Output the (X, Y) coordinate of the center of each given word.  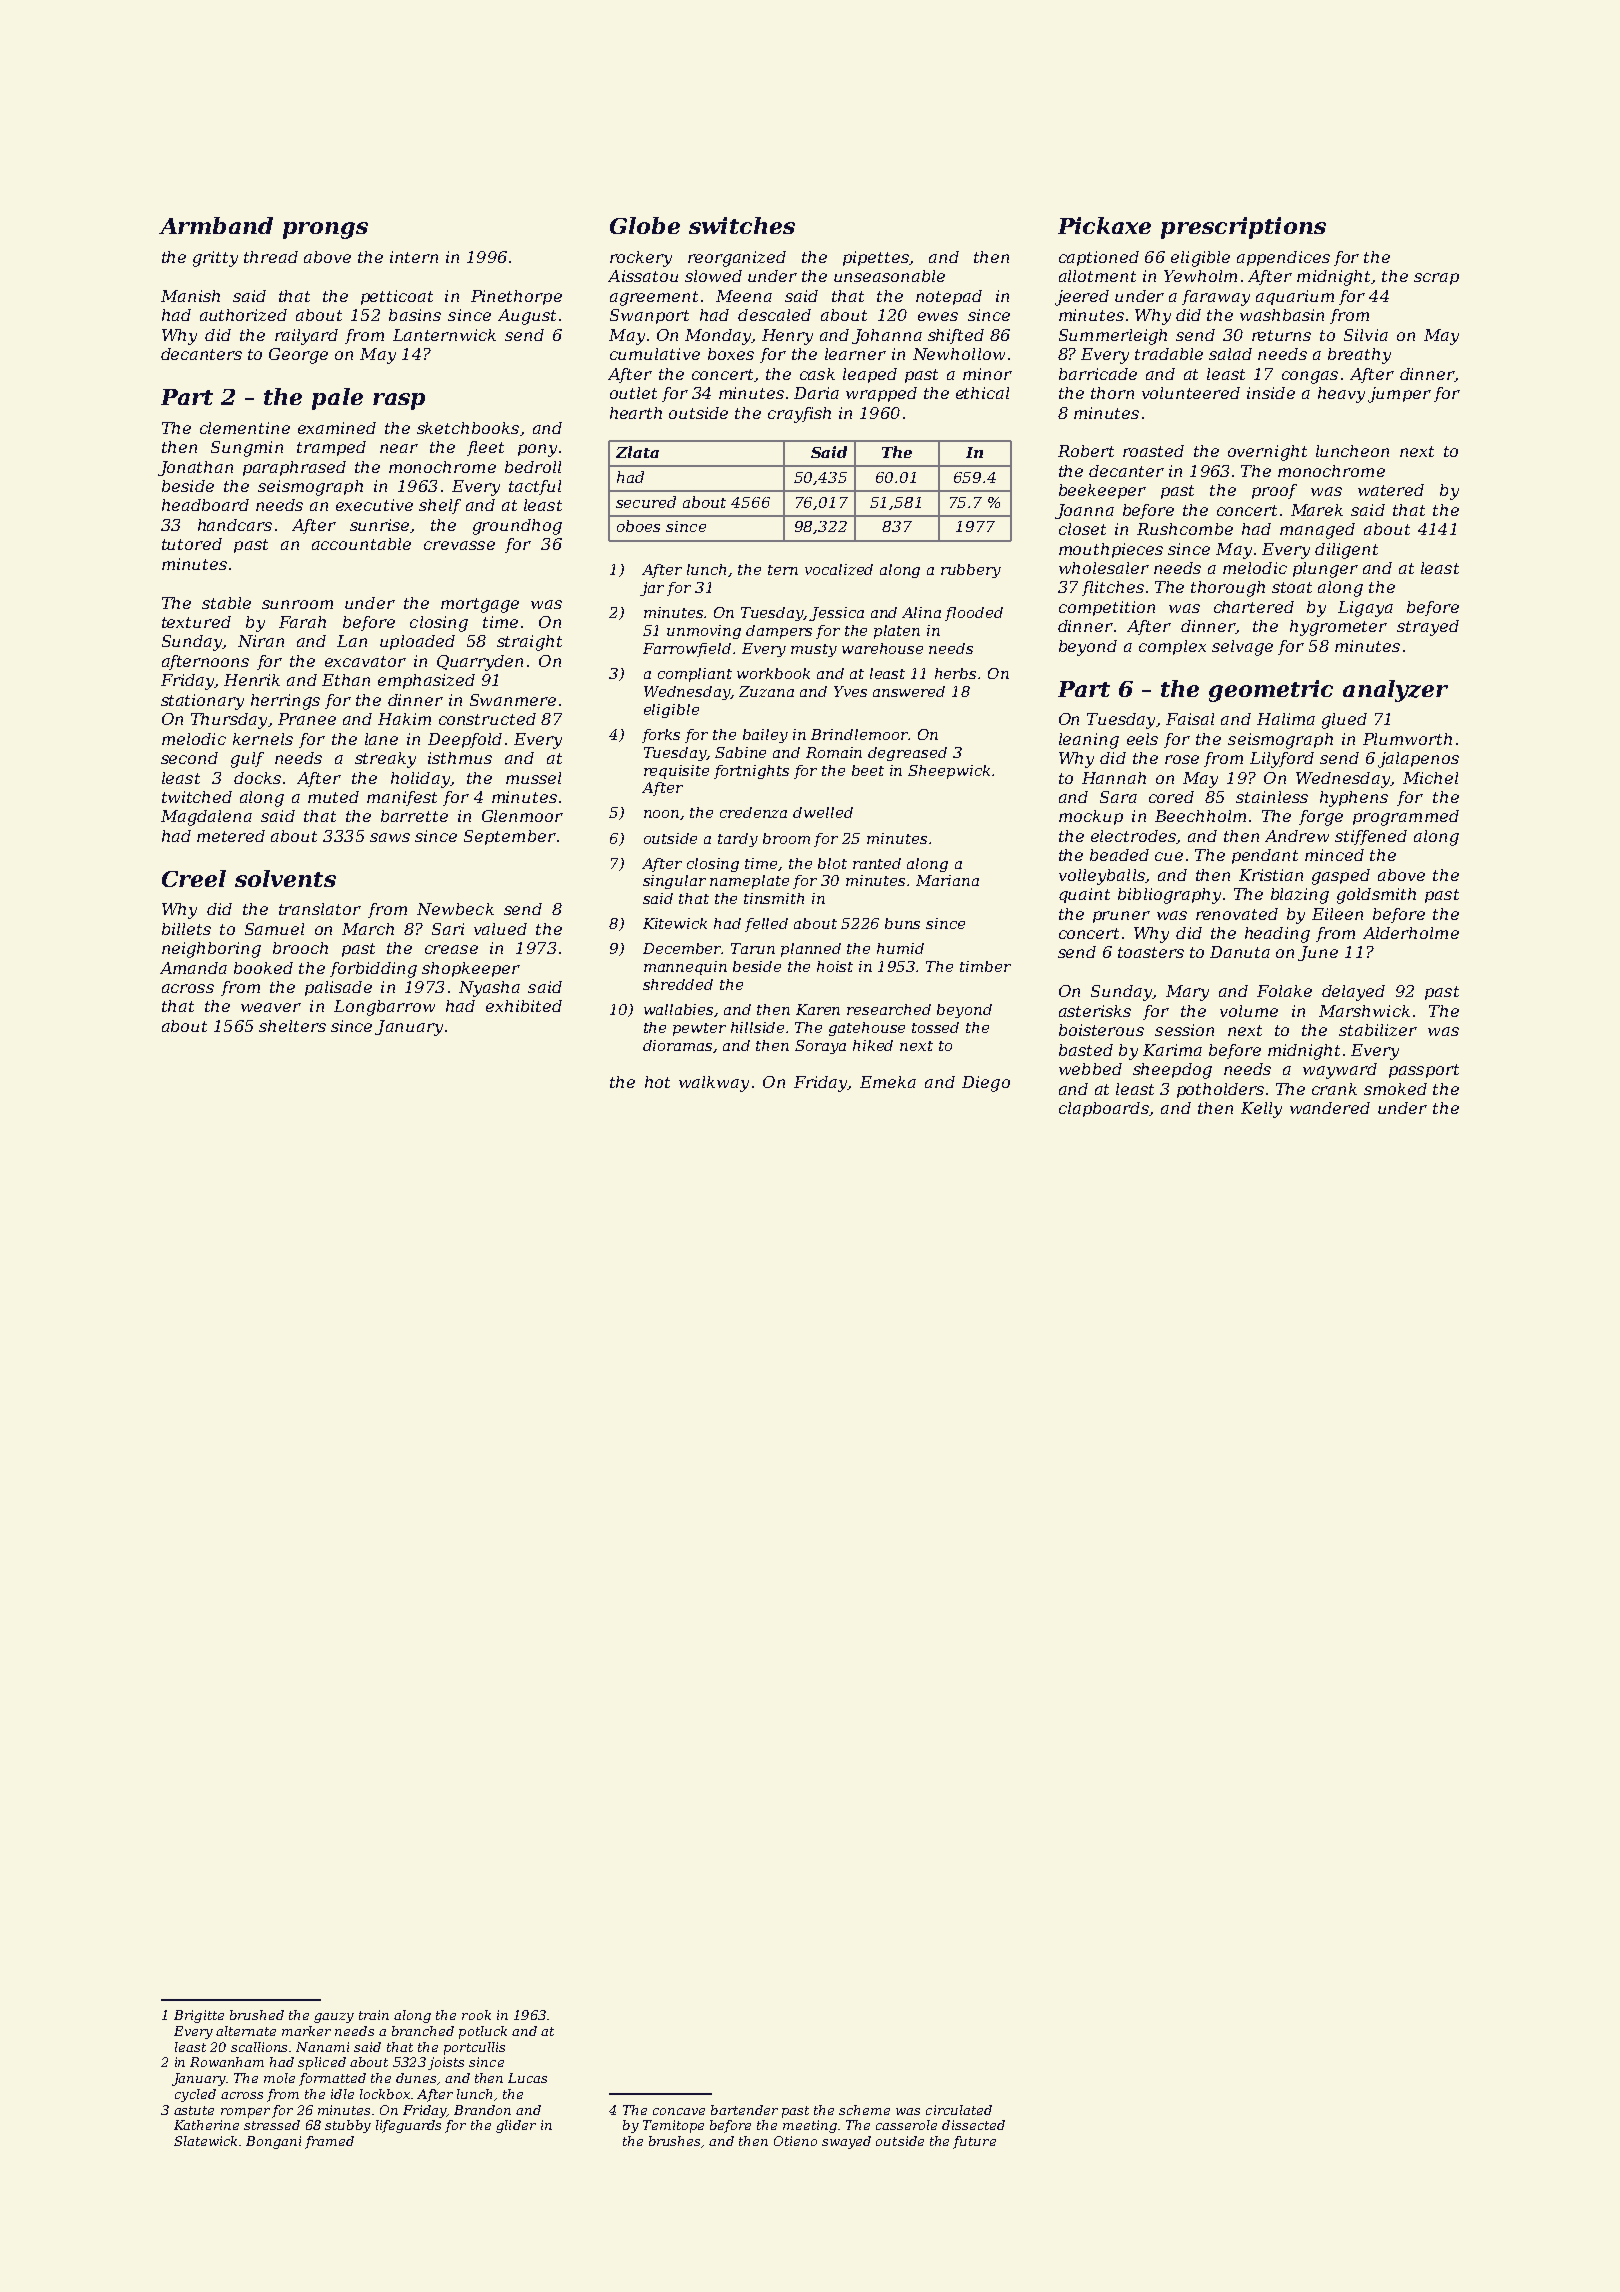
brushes (674, 2141)
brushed (257, 2015)
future (974, 2142)
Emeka (888, 1082)
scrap (1436, 279)
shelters (292, 1026)
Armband (216, 225)
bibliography (1169, 896)
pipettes (876, 258)
